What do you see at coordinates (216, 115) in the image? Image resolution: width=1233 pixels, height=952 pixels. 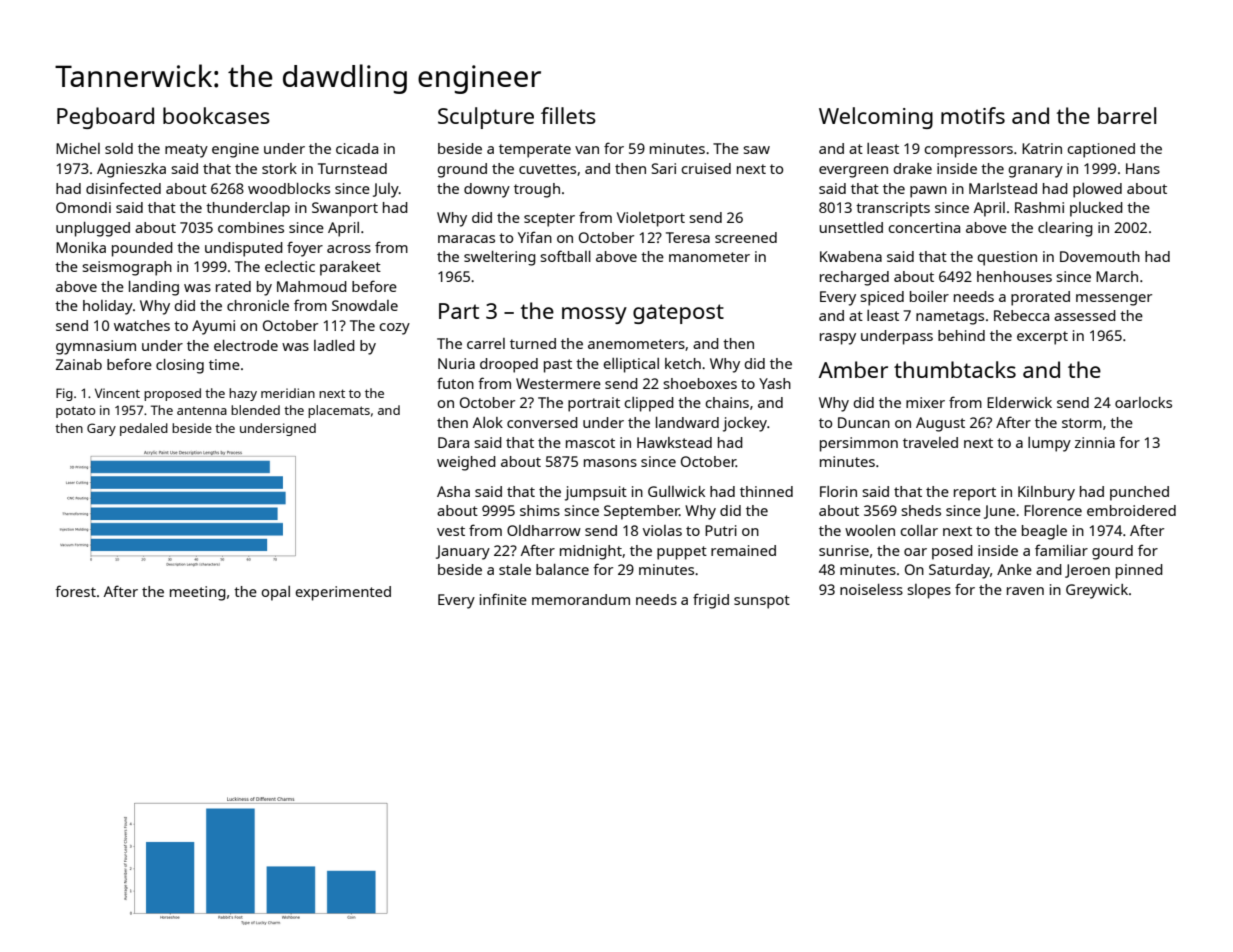 I see `bookcases` at bounding box center [216, 115].
